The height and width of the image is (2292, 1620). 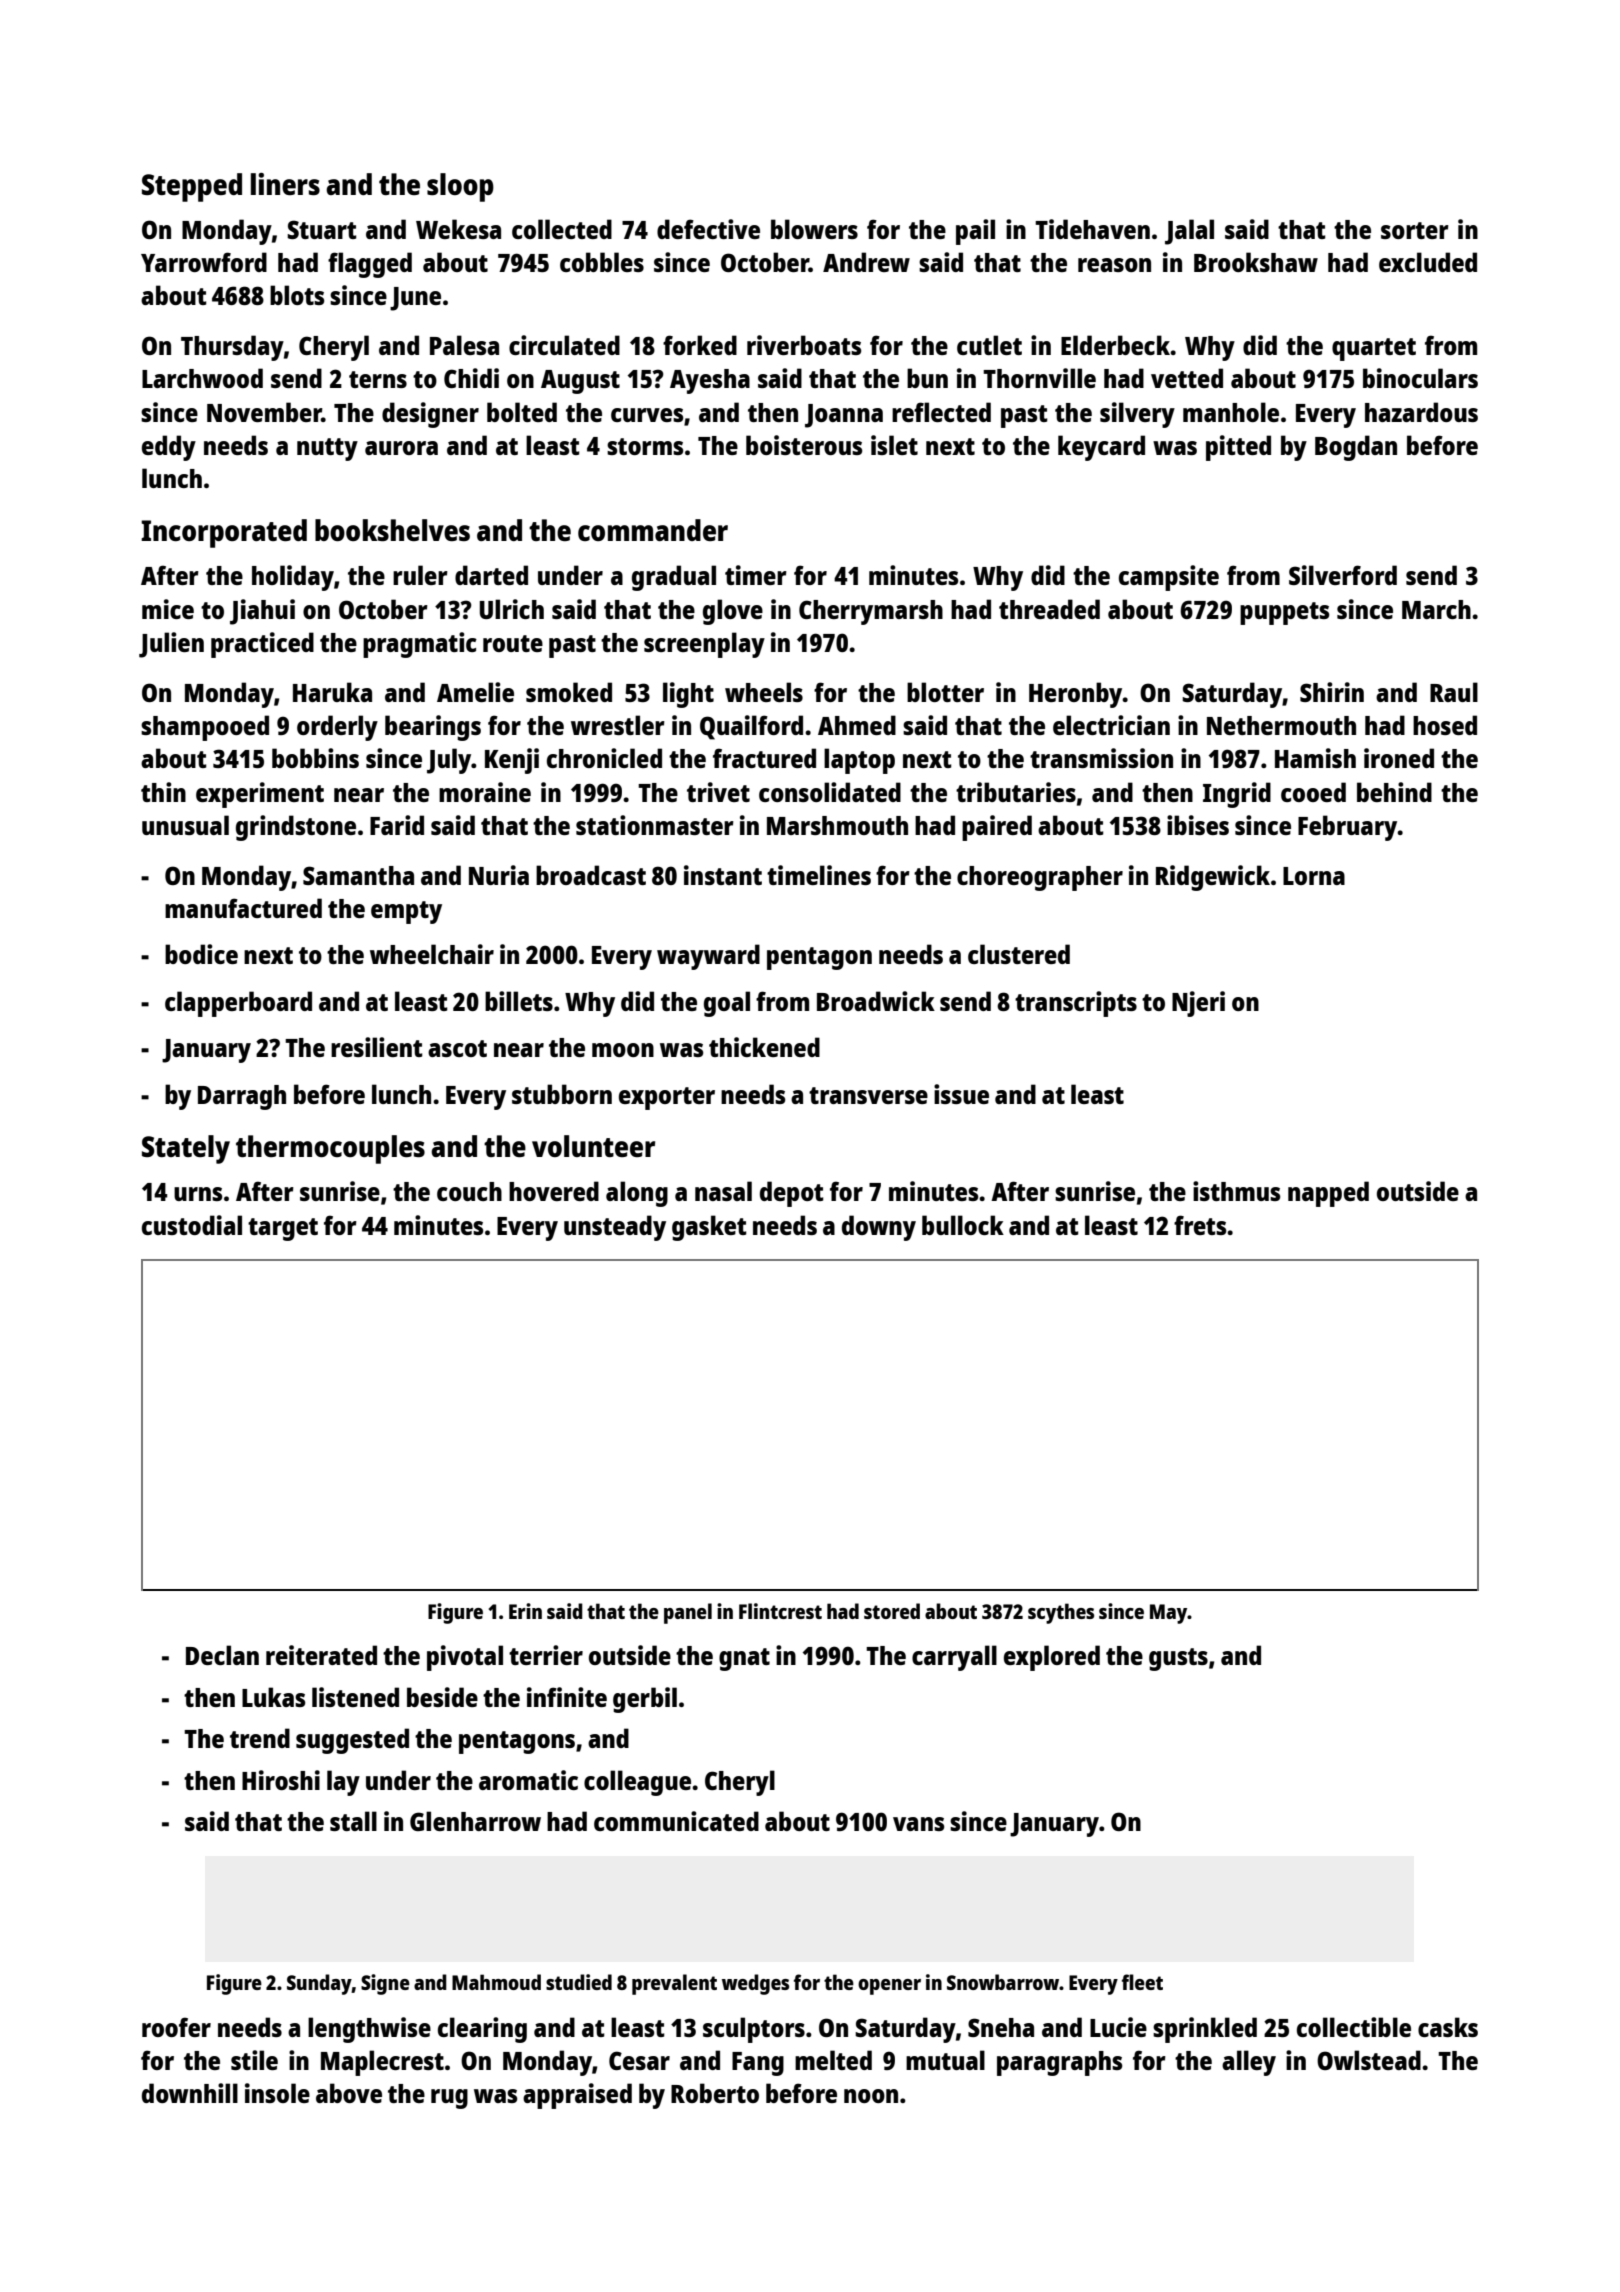 I want to click on broadcast, so click(x=591, y=875).
